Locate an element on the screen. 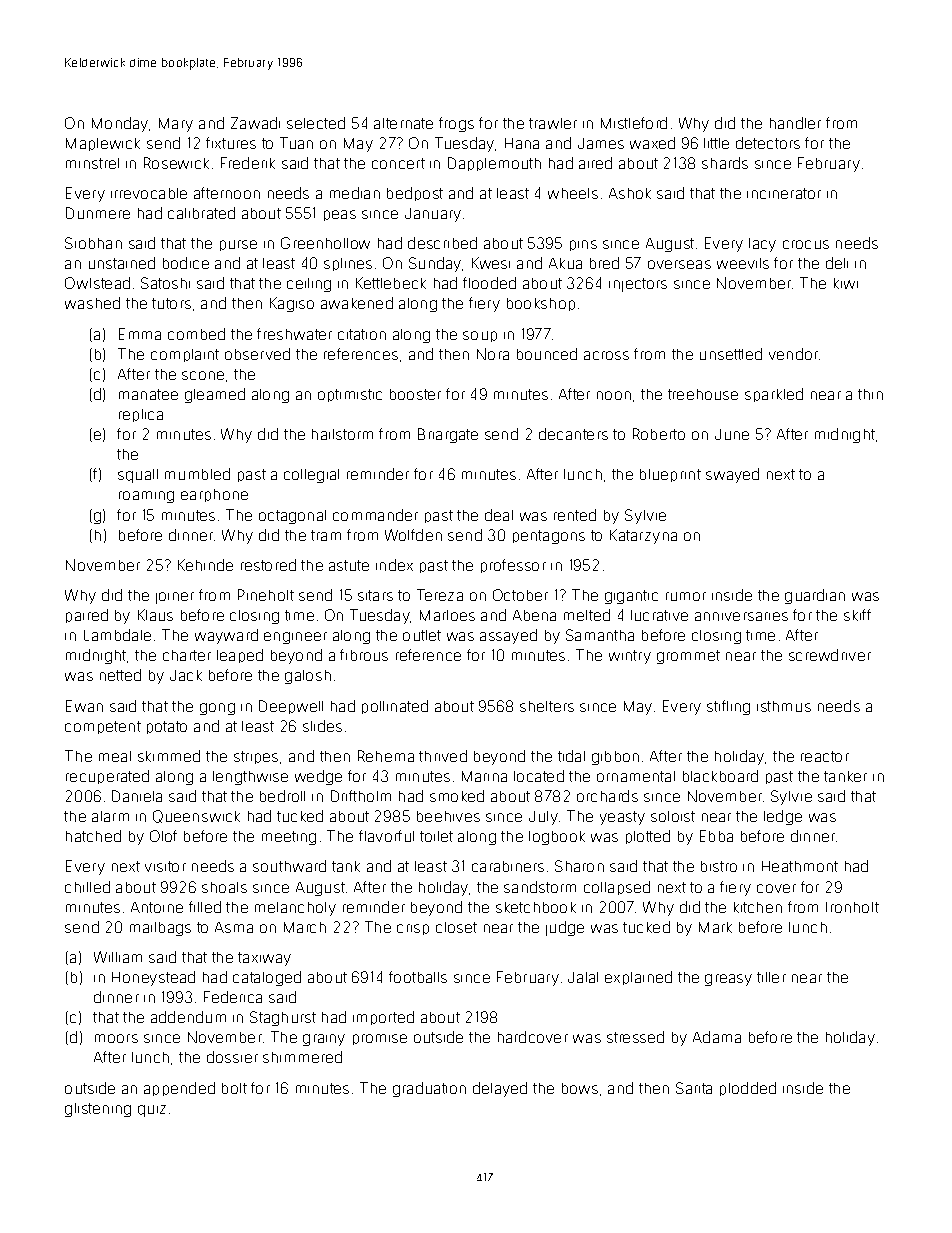 Image resolution: width=952 pixels, height=1233 pixels. sparkled is located at coordinates (774, 395).
